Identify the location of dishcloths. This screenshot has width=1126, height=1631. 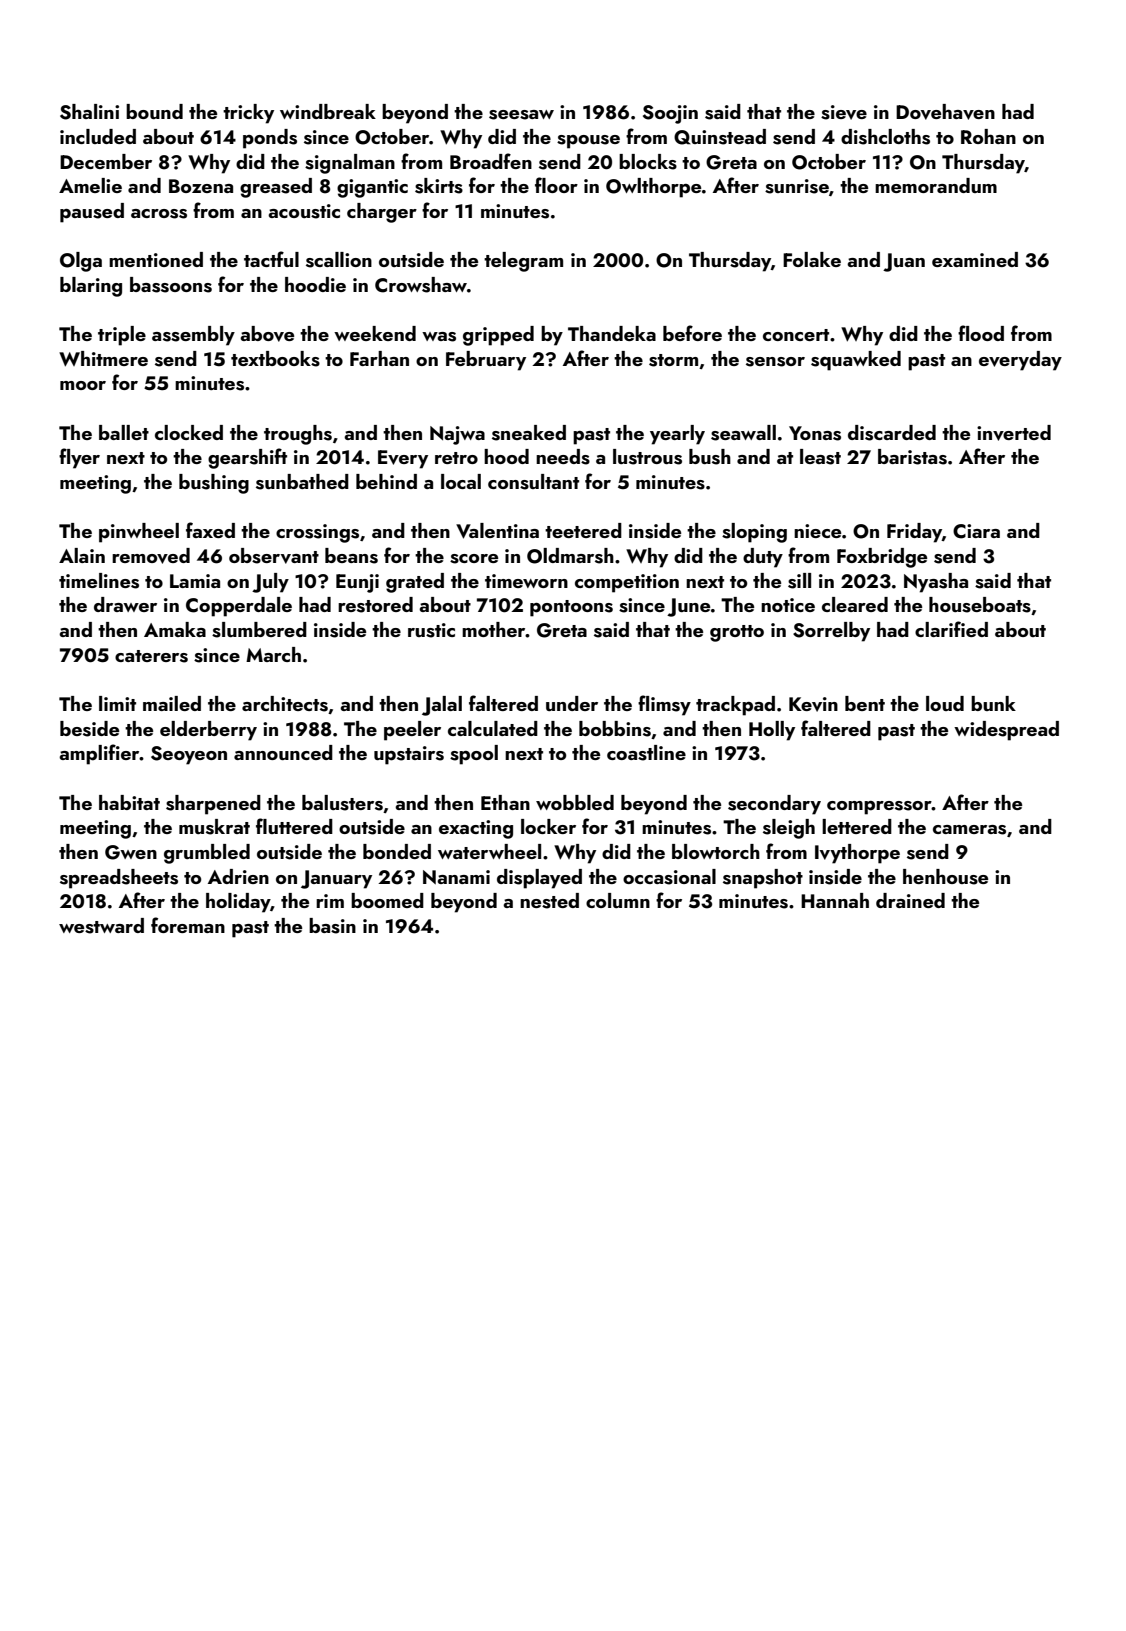
(885, 137).
